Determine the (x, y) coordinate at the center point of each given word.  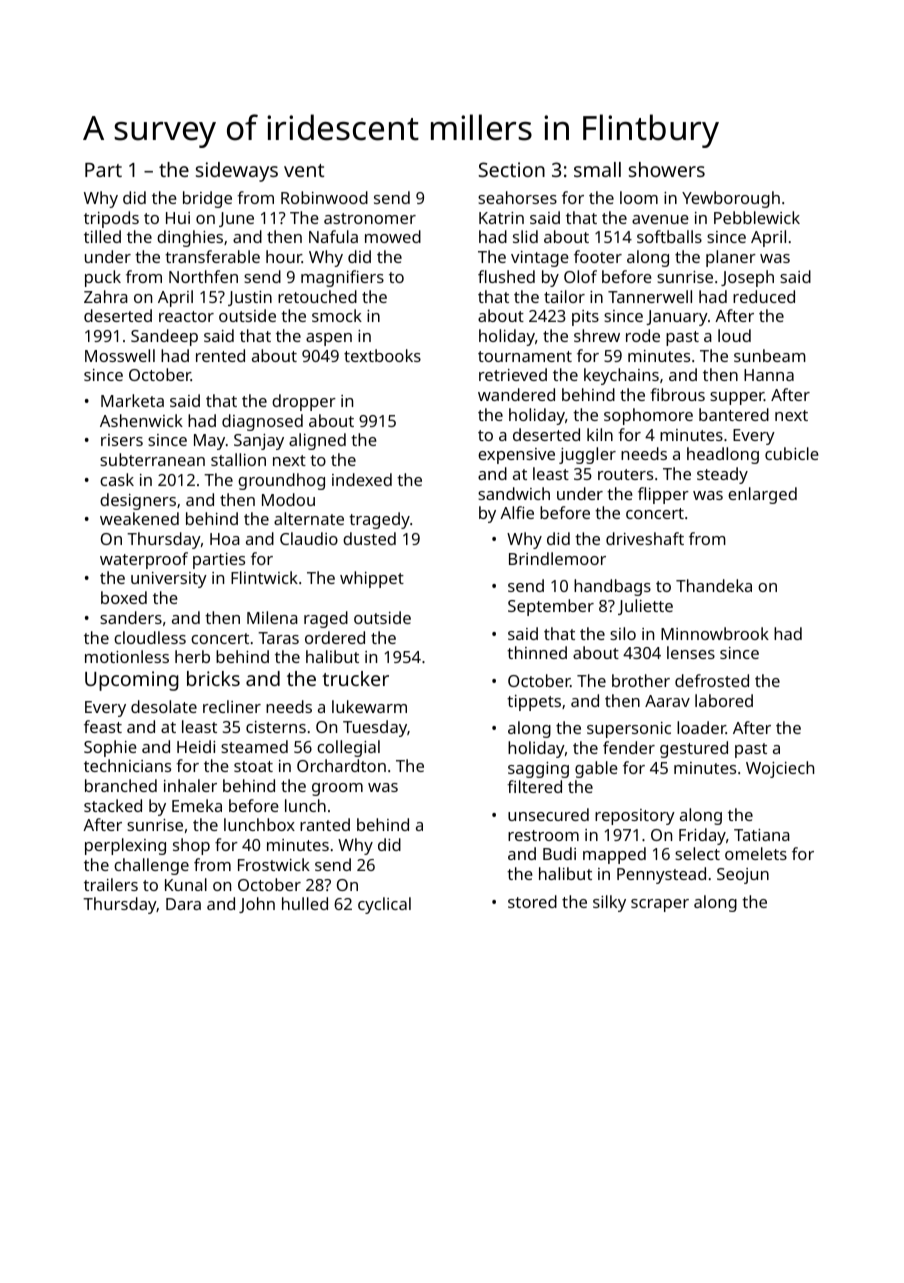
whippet (372, 579)
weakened (139, 518)
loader (701, 727)
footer (598, 256)
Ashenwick (141, 420)
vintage (540, 259)
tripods (111, 219)
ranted (325, 824)
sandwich (514, 493)
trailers (111, 884)
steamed (254, 746)
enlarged (762, 495)
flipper (663, 495)
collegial (348, 748)
